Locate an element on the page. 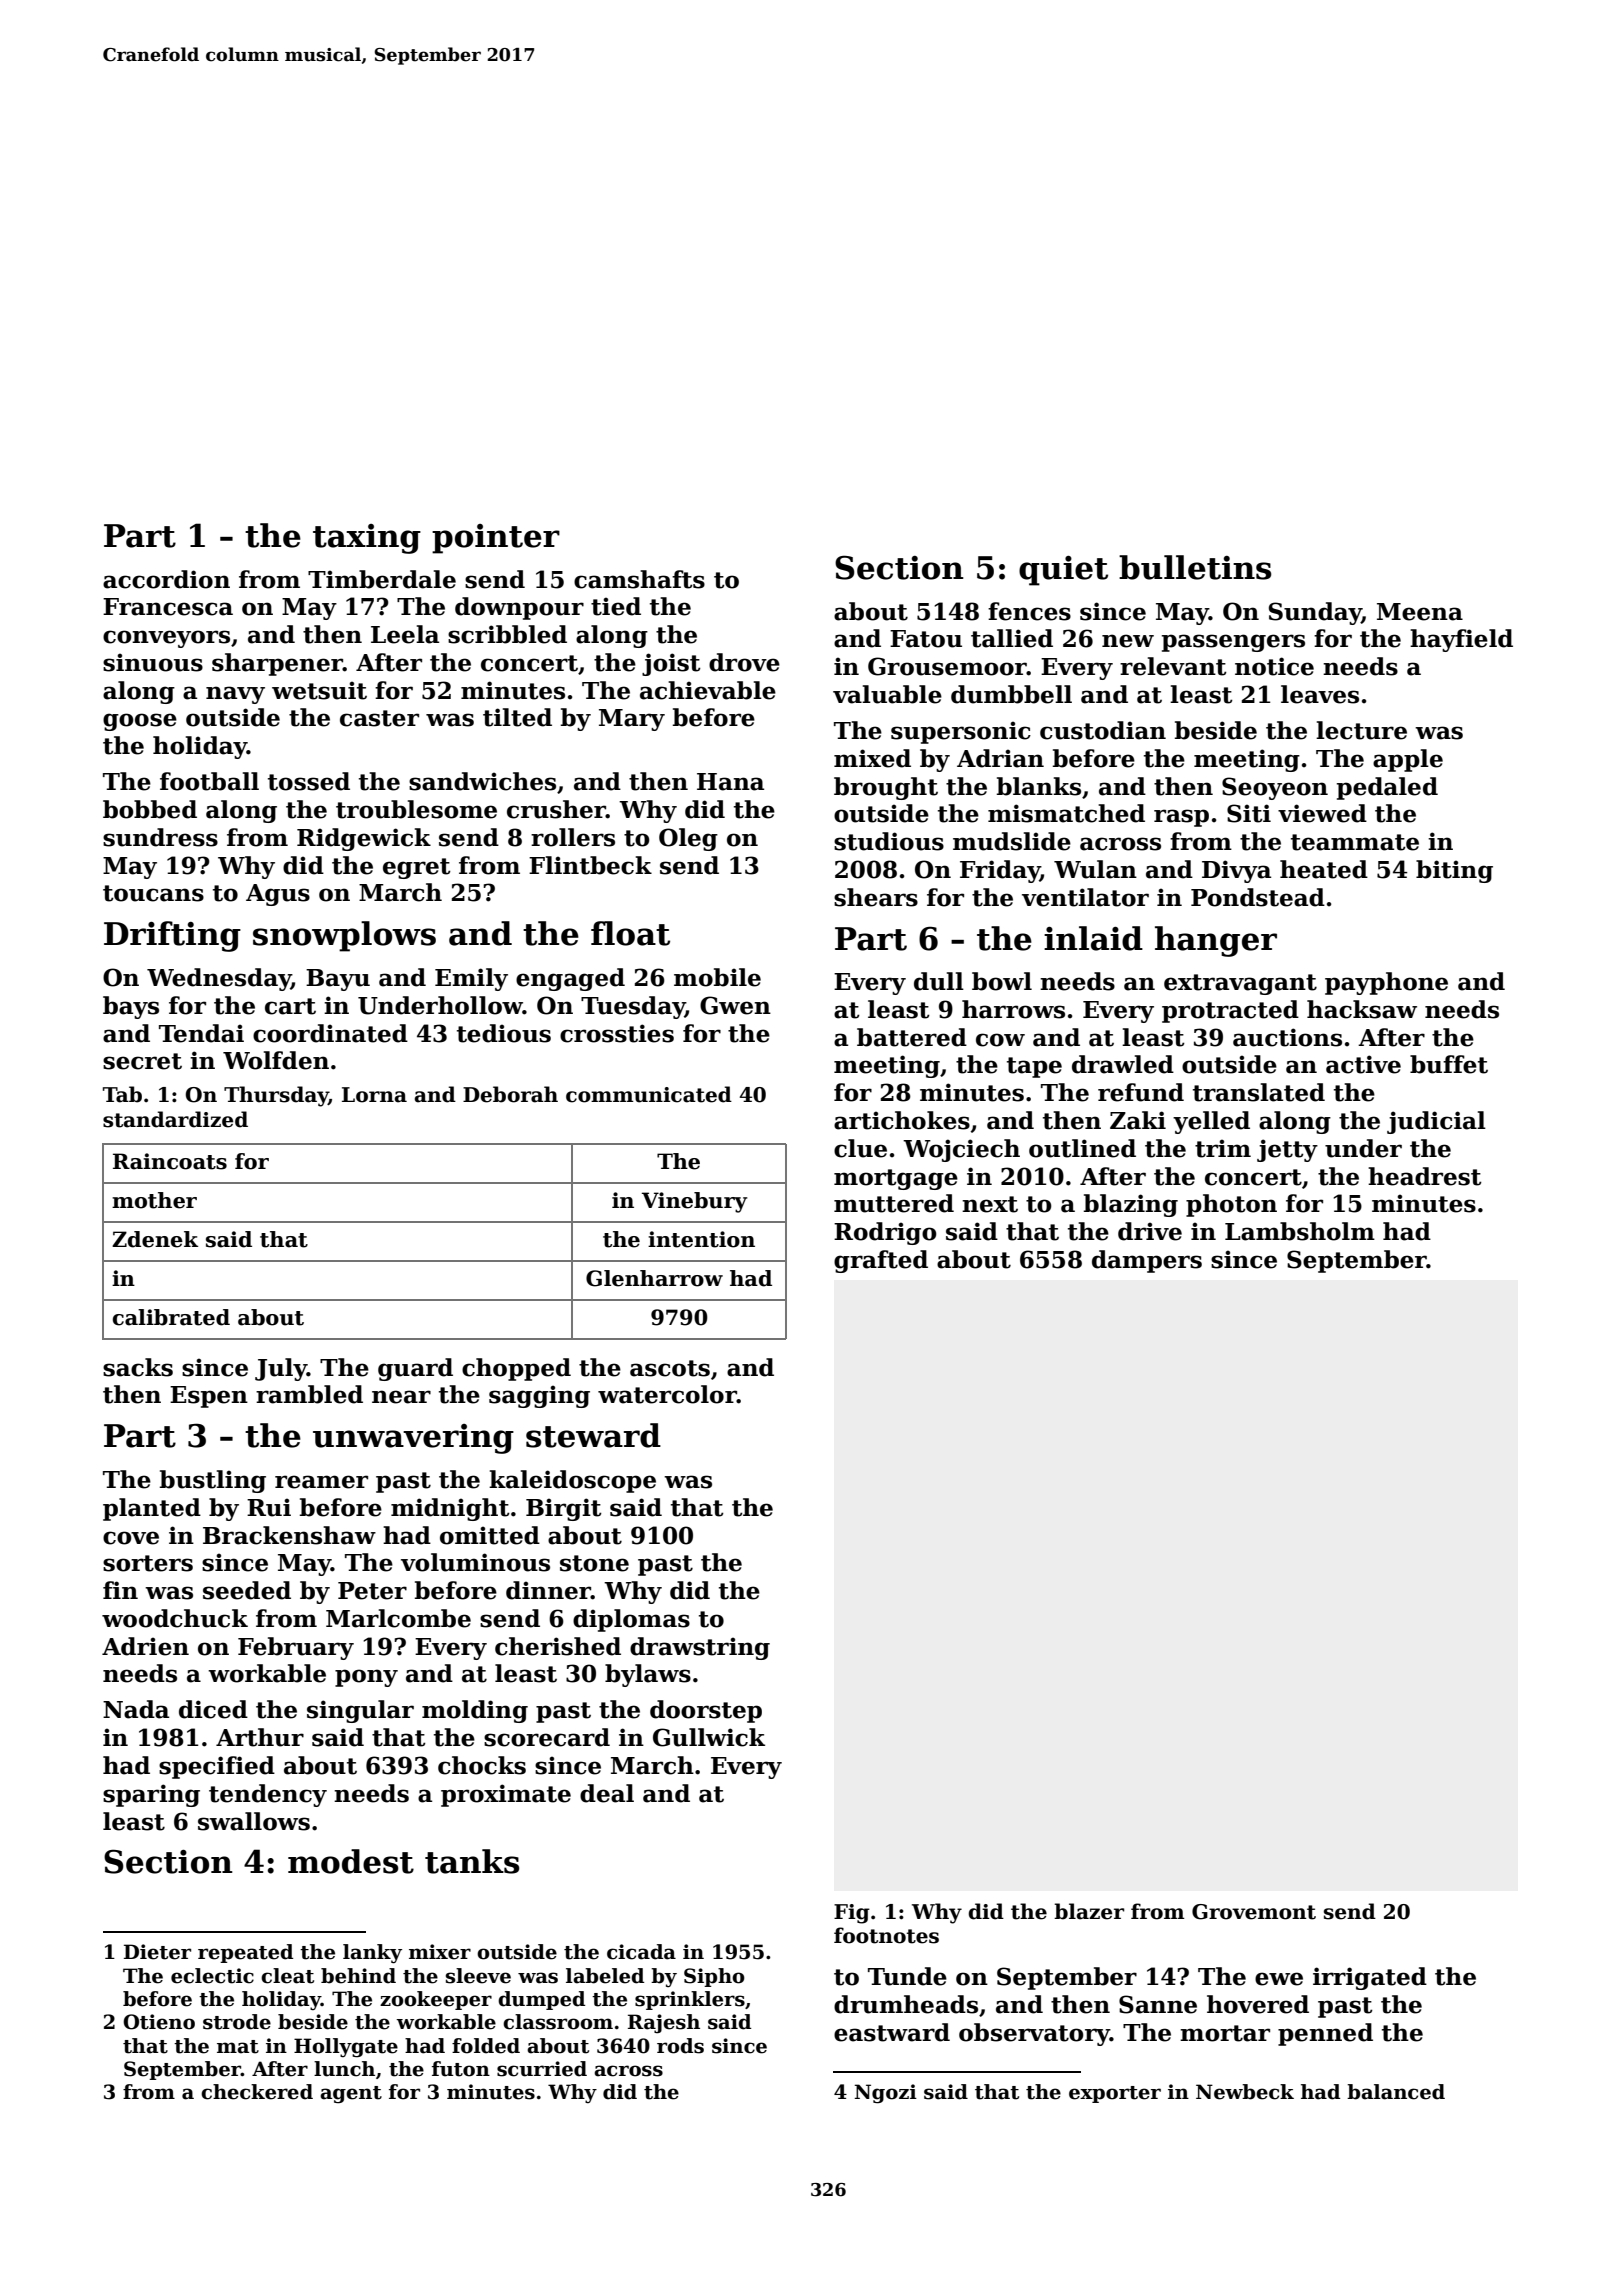 The height and width of the page is (2292, 1620). Meena is located at coordinates (1420, 612).
